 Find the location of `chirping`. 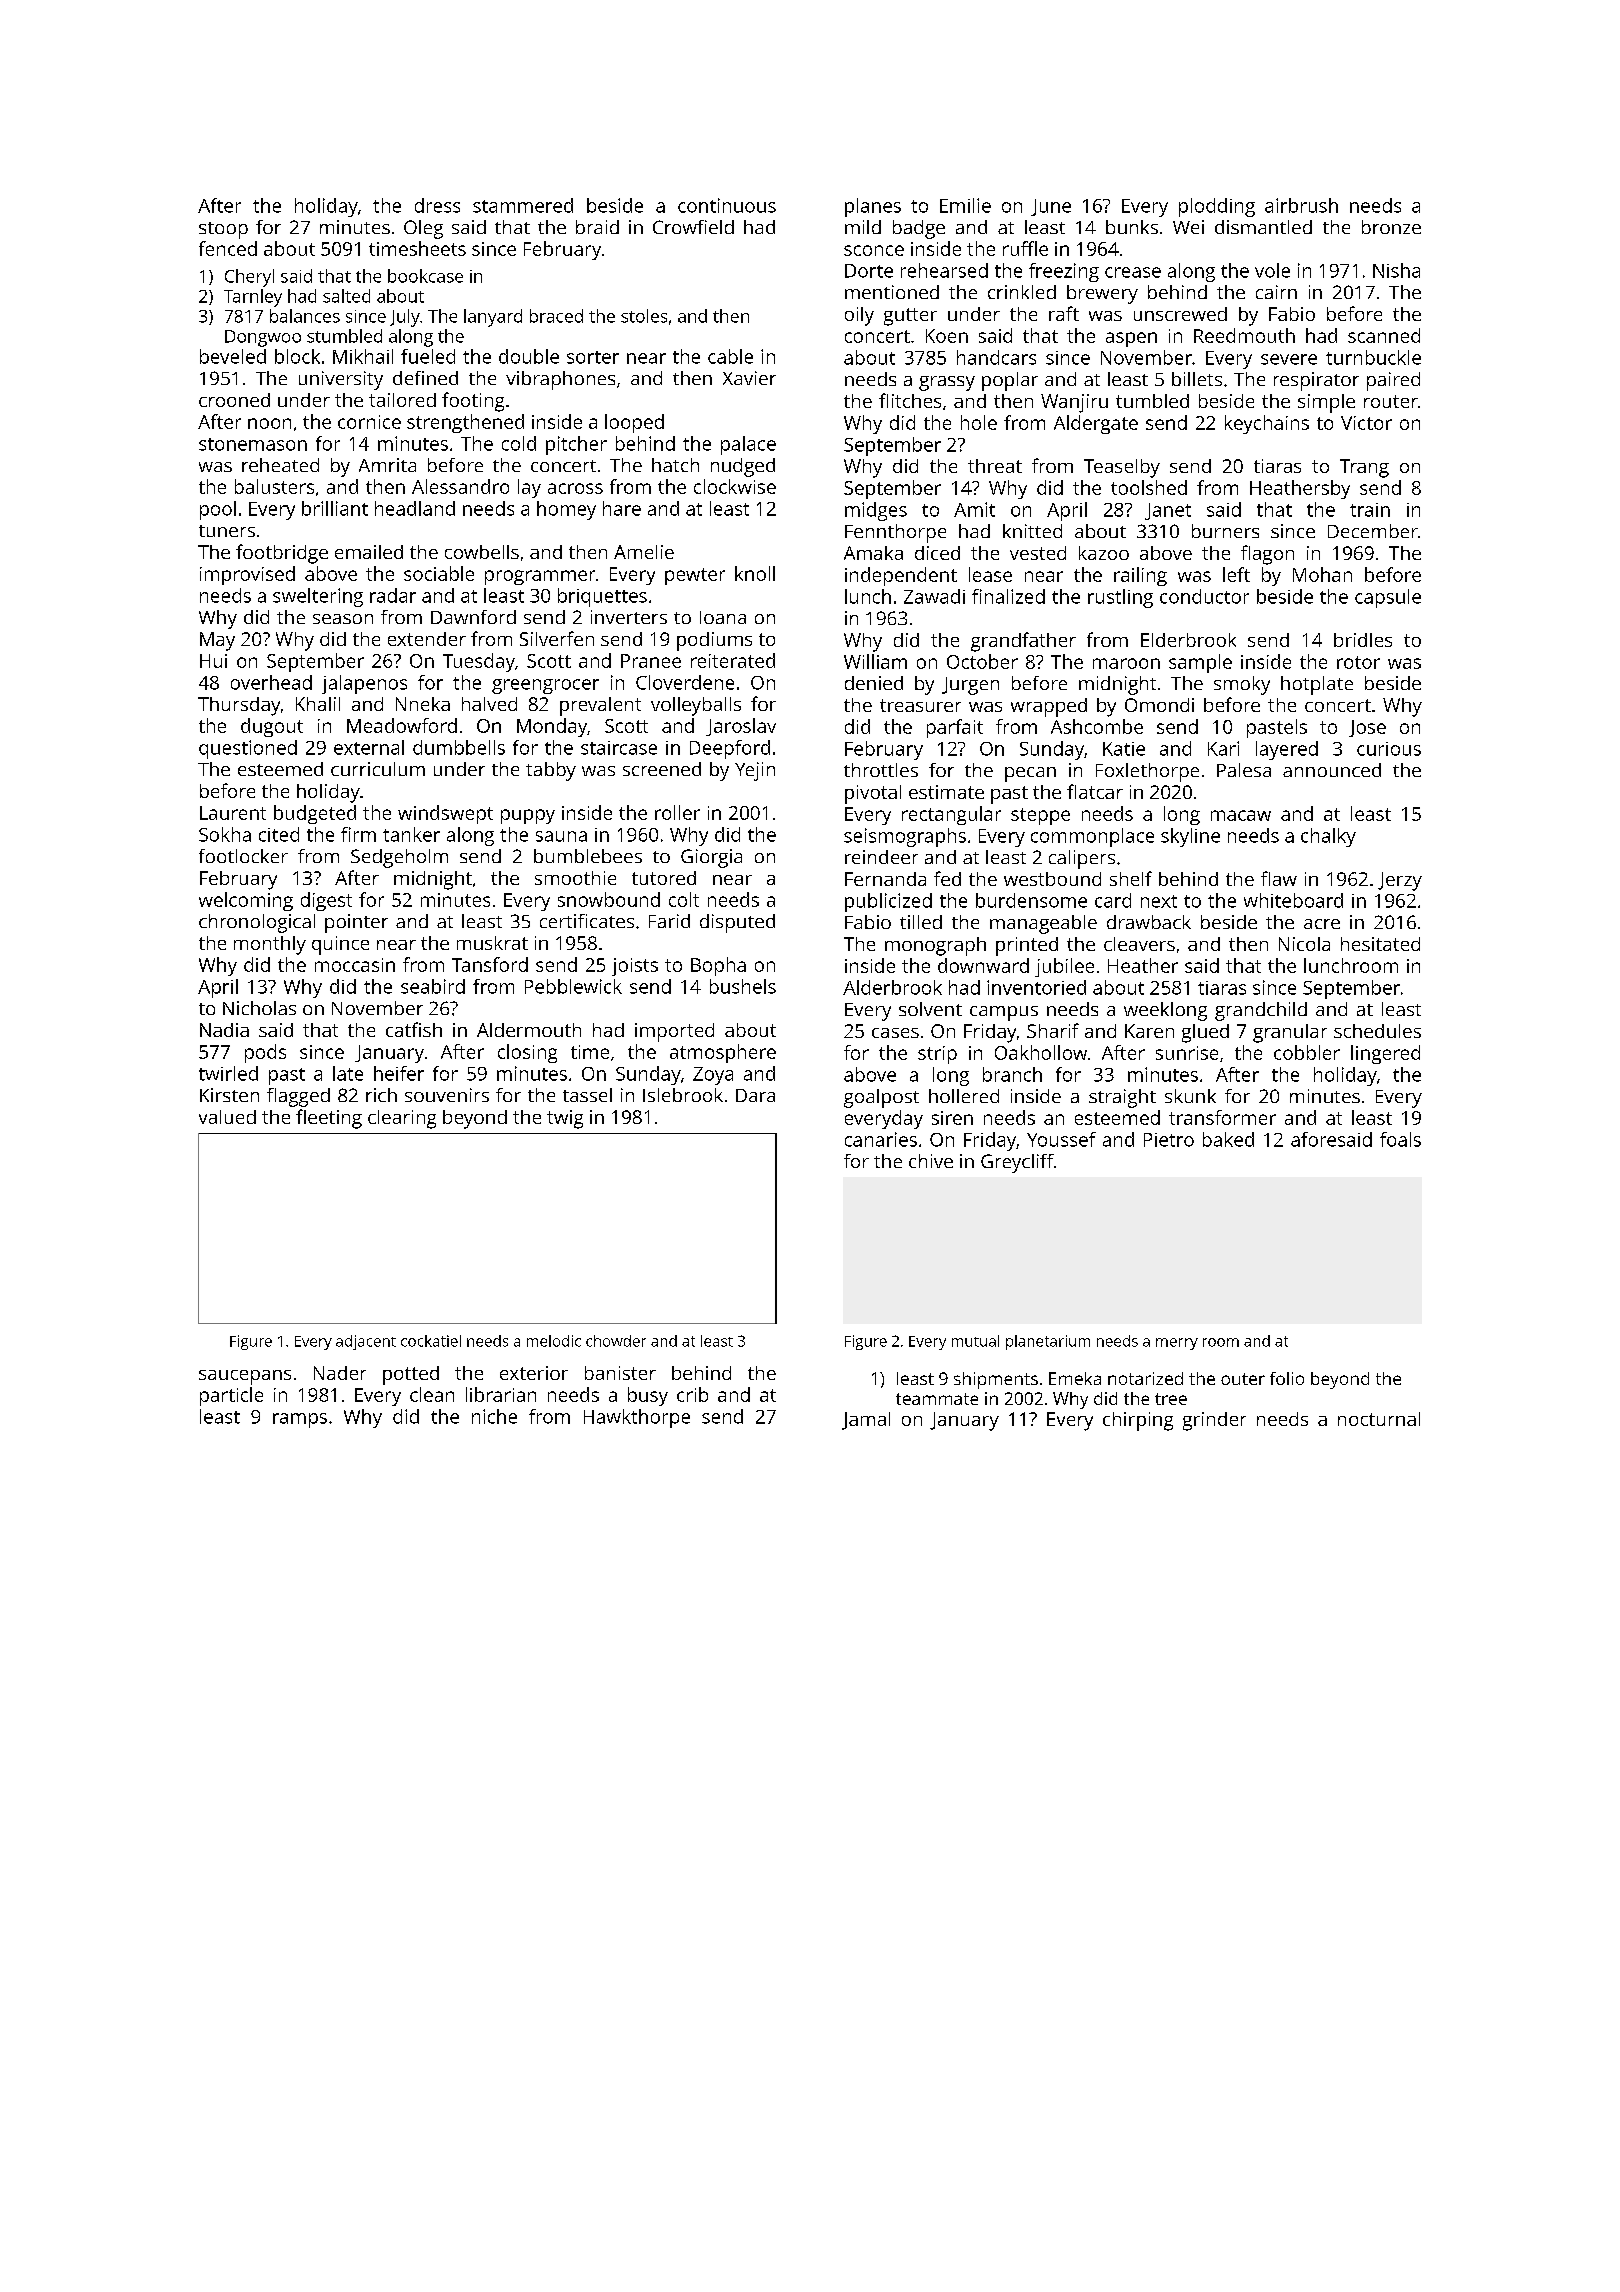

chirping is located at coordinates (1138, 1421).
